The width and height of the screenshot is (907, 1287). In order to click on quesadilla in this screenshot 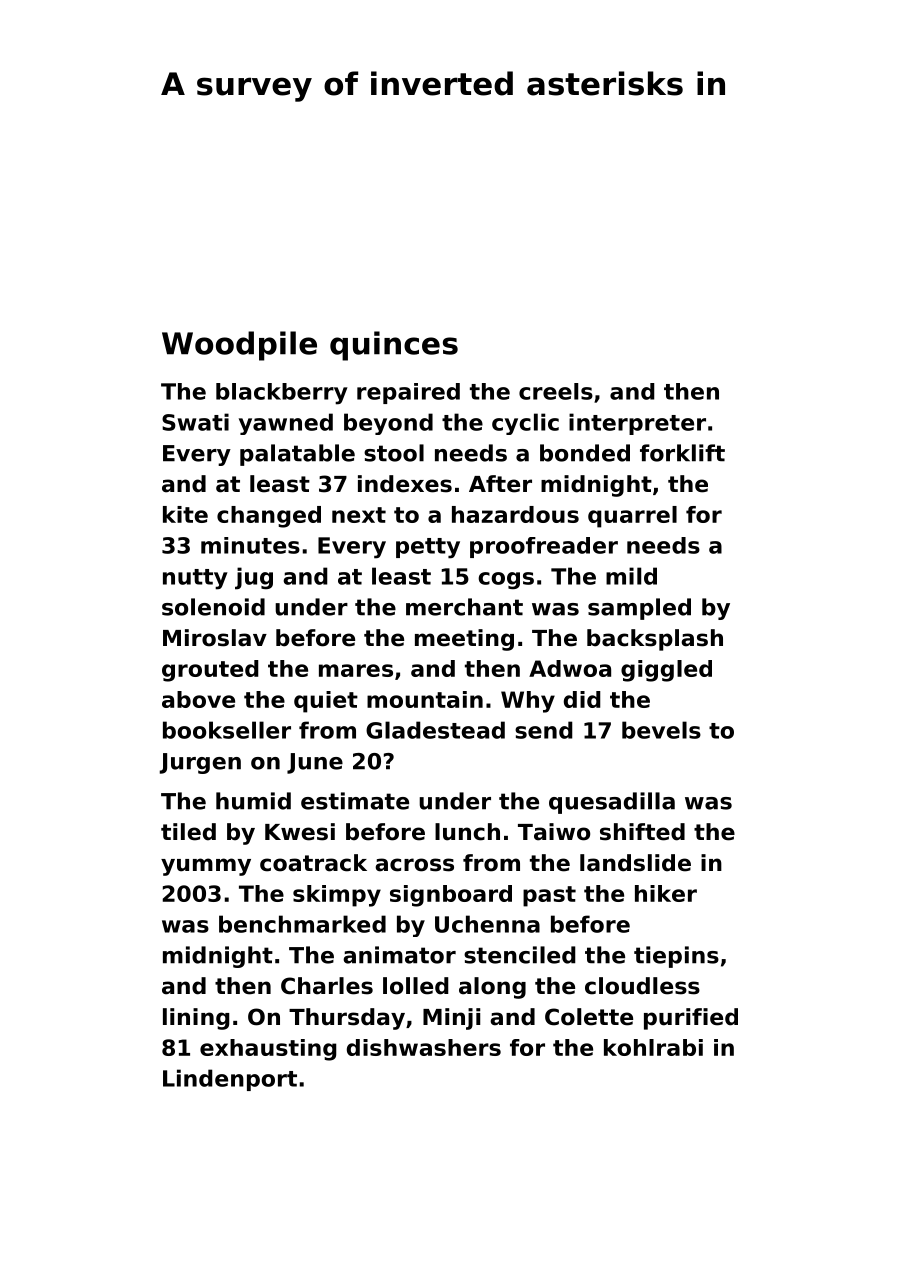, I will do `click(612, 803)`.
